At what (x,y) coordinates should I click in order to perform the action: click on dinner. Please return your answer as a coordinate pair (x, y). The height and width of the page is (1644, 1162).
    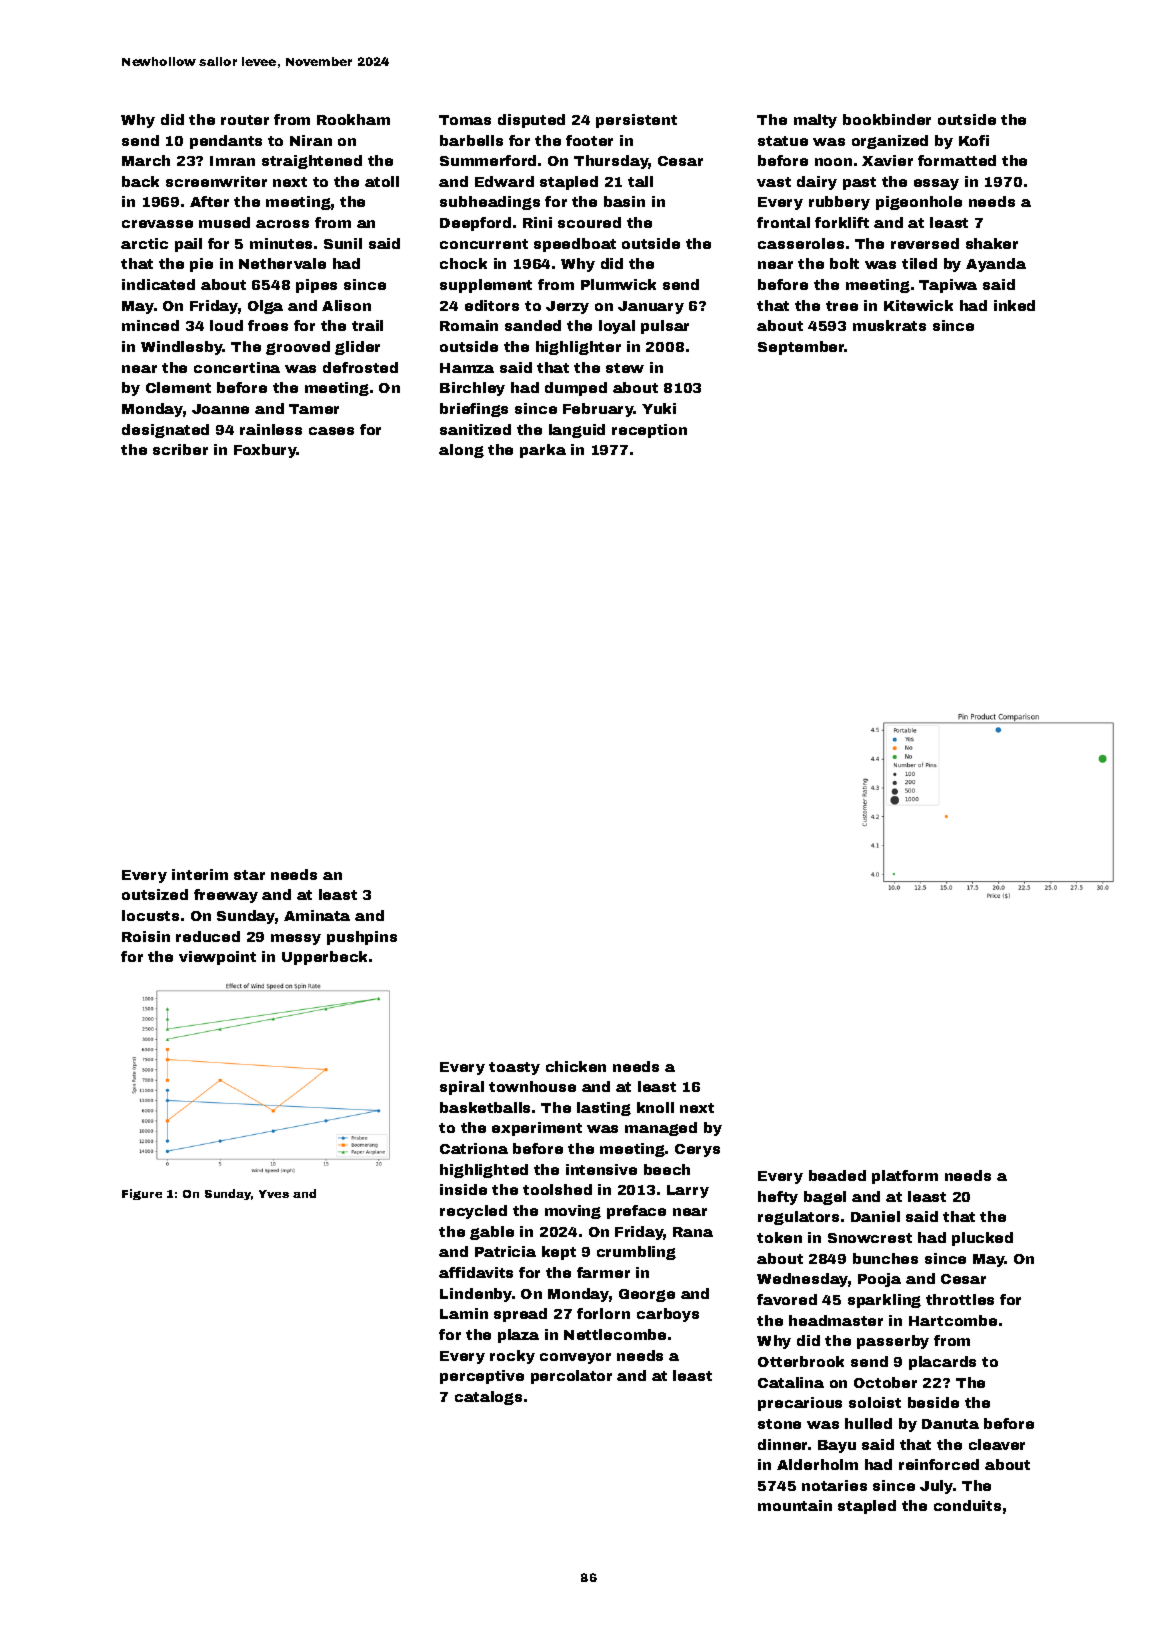
    Looking at the image, I should click on (782, 1444).
